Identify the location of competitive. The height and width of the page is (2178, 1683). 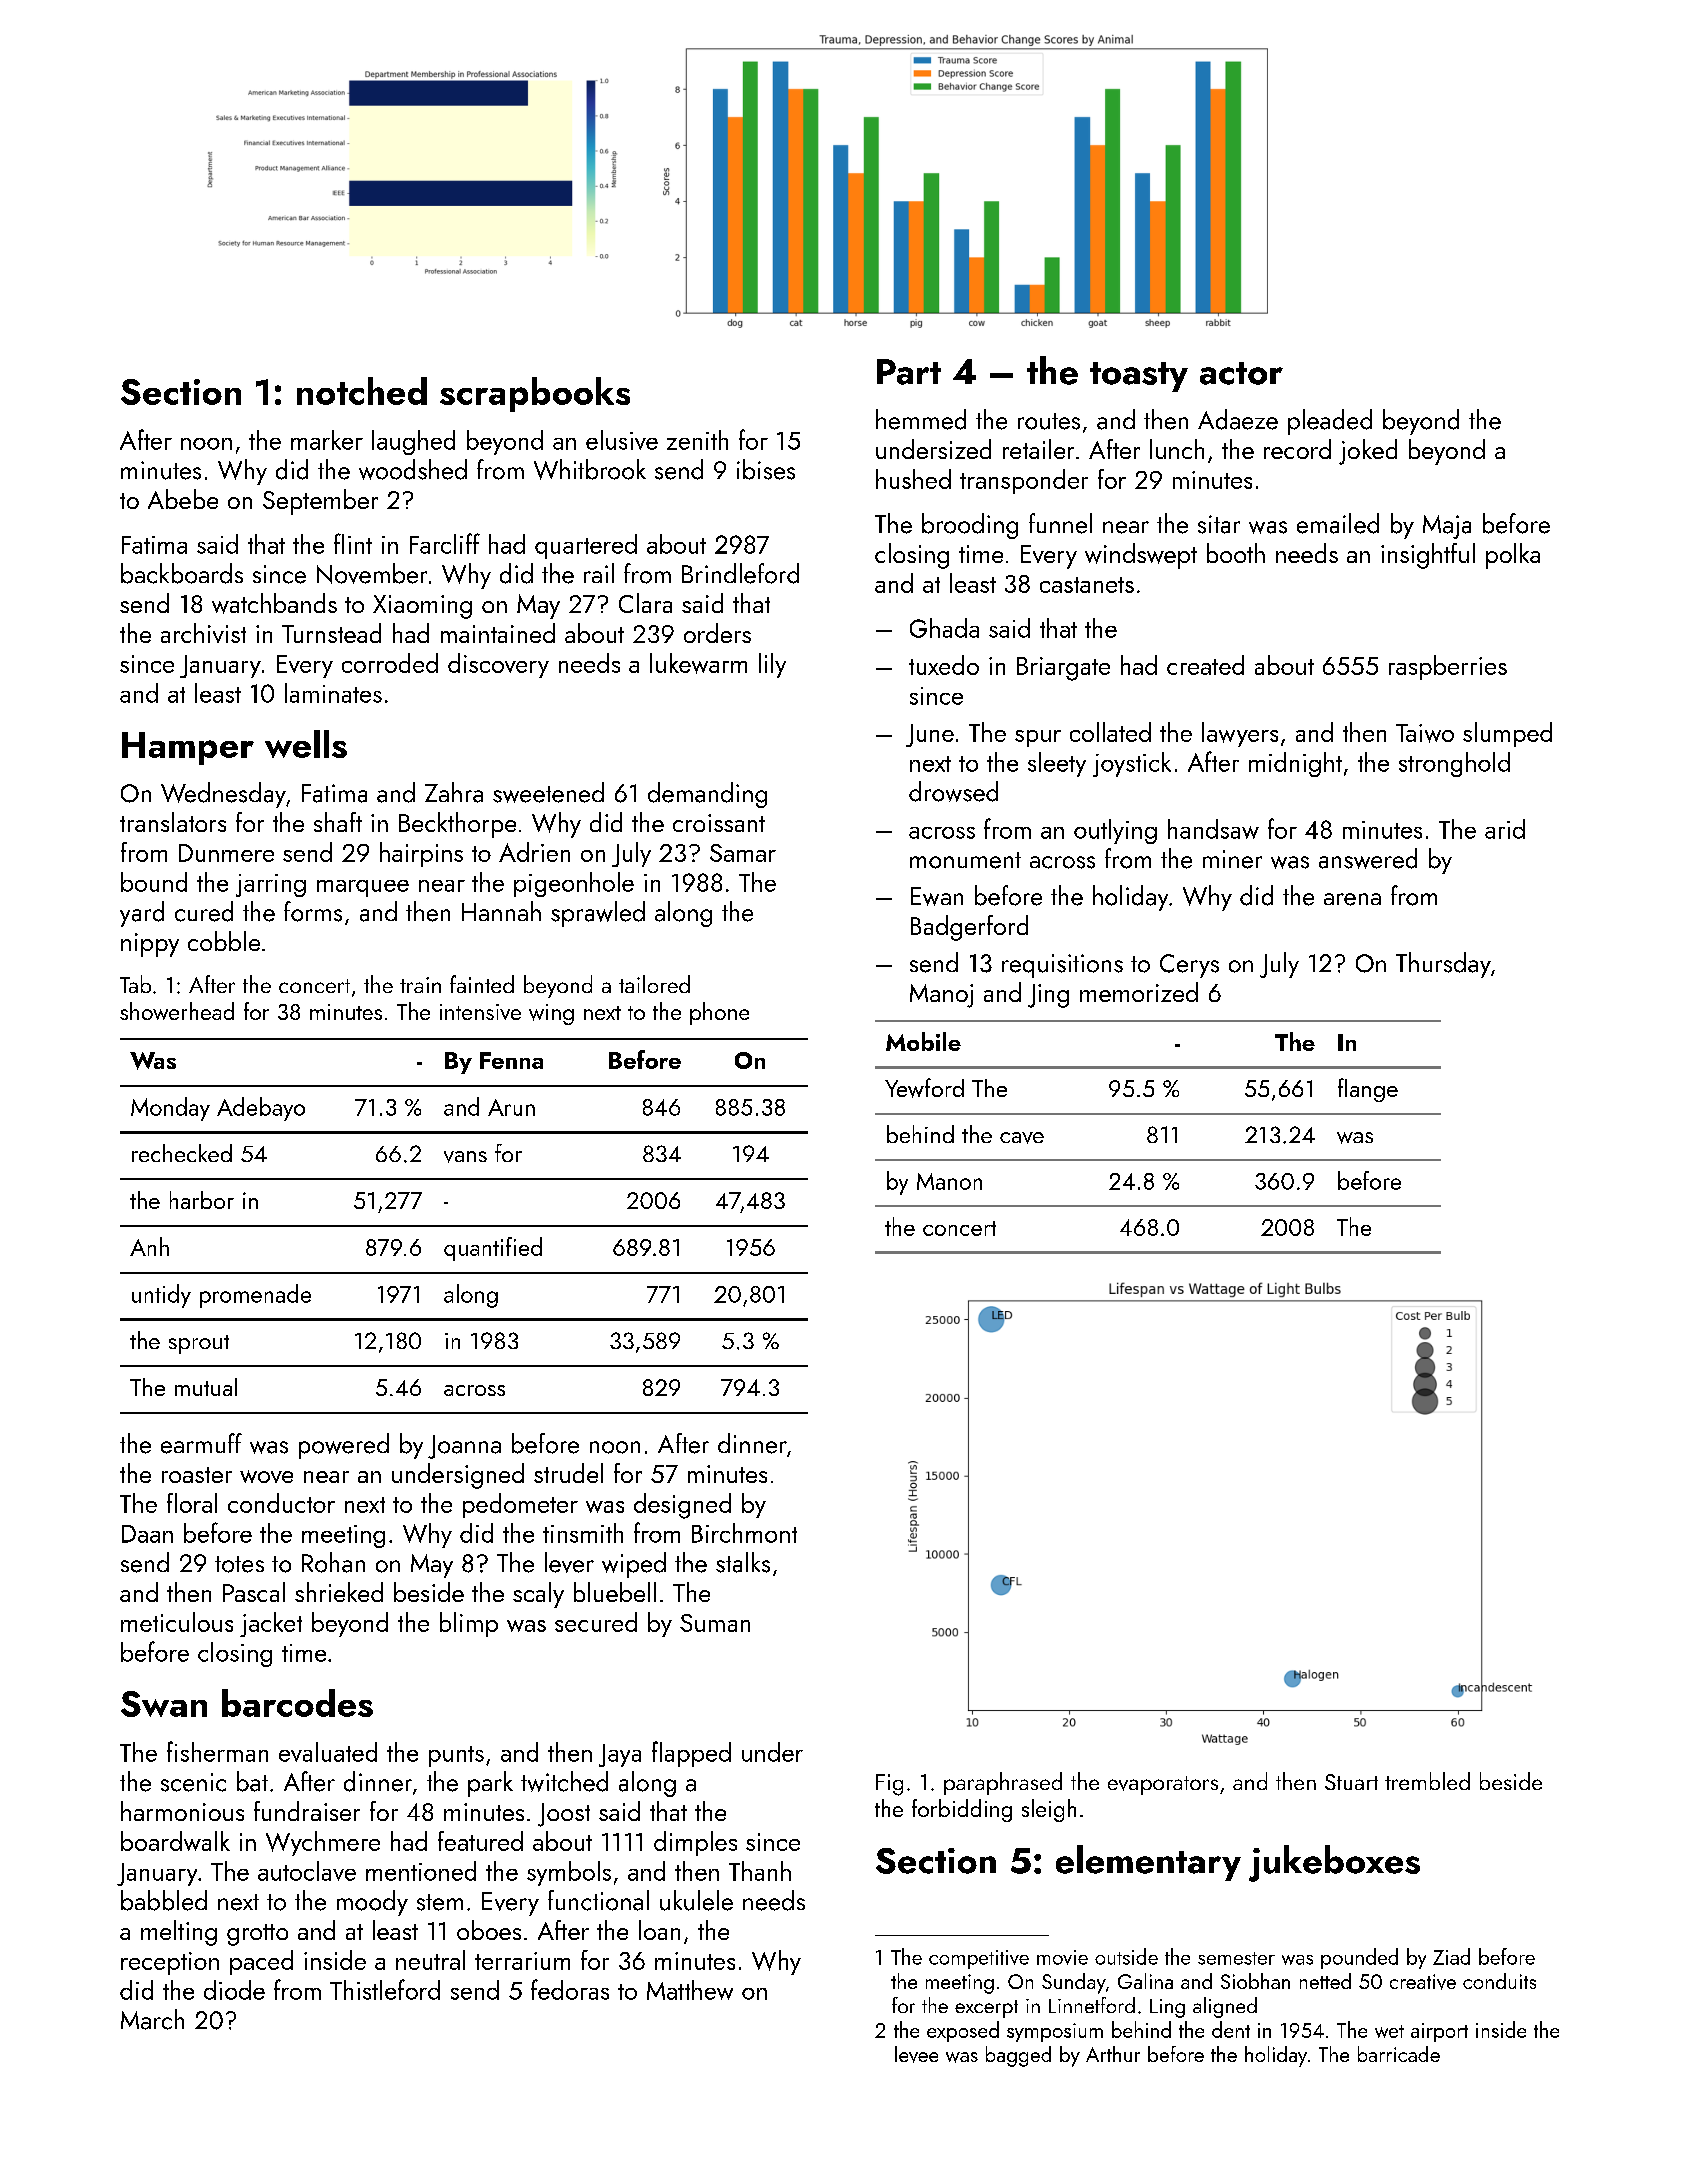
(979, 1959).
